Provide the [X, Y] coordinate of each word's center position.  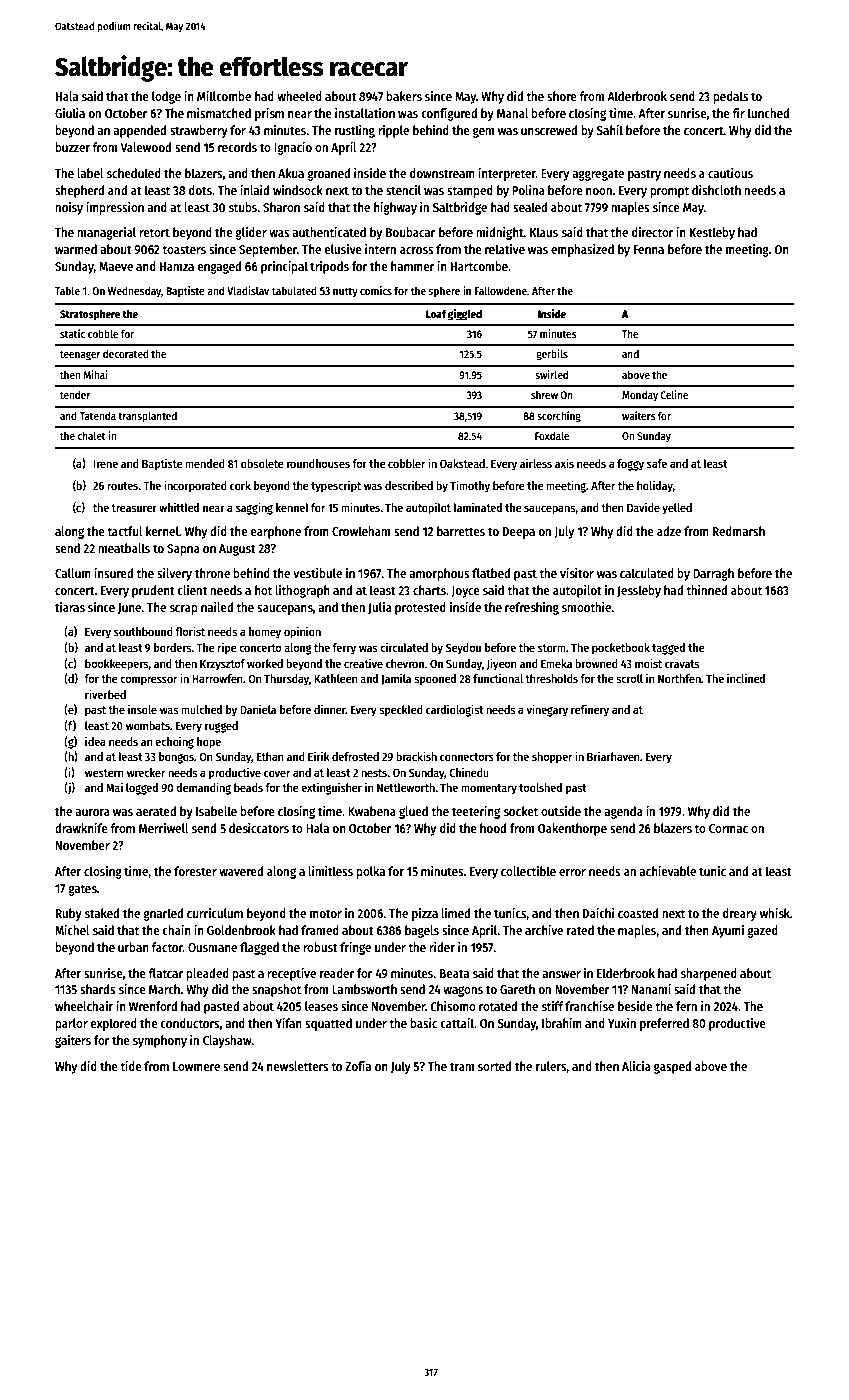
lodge [166, 97]
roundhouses [318, 463]
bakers [404, 96]
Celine [674, 394]
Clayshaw [227, 1041]
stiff [552, 1006]
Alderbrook [637, 96]
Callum [73, 573]
